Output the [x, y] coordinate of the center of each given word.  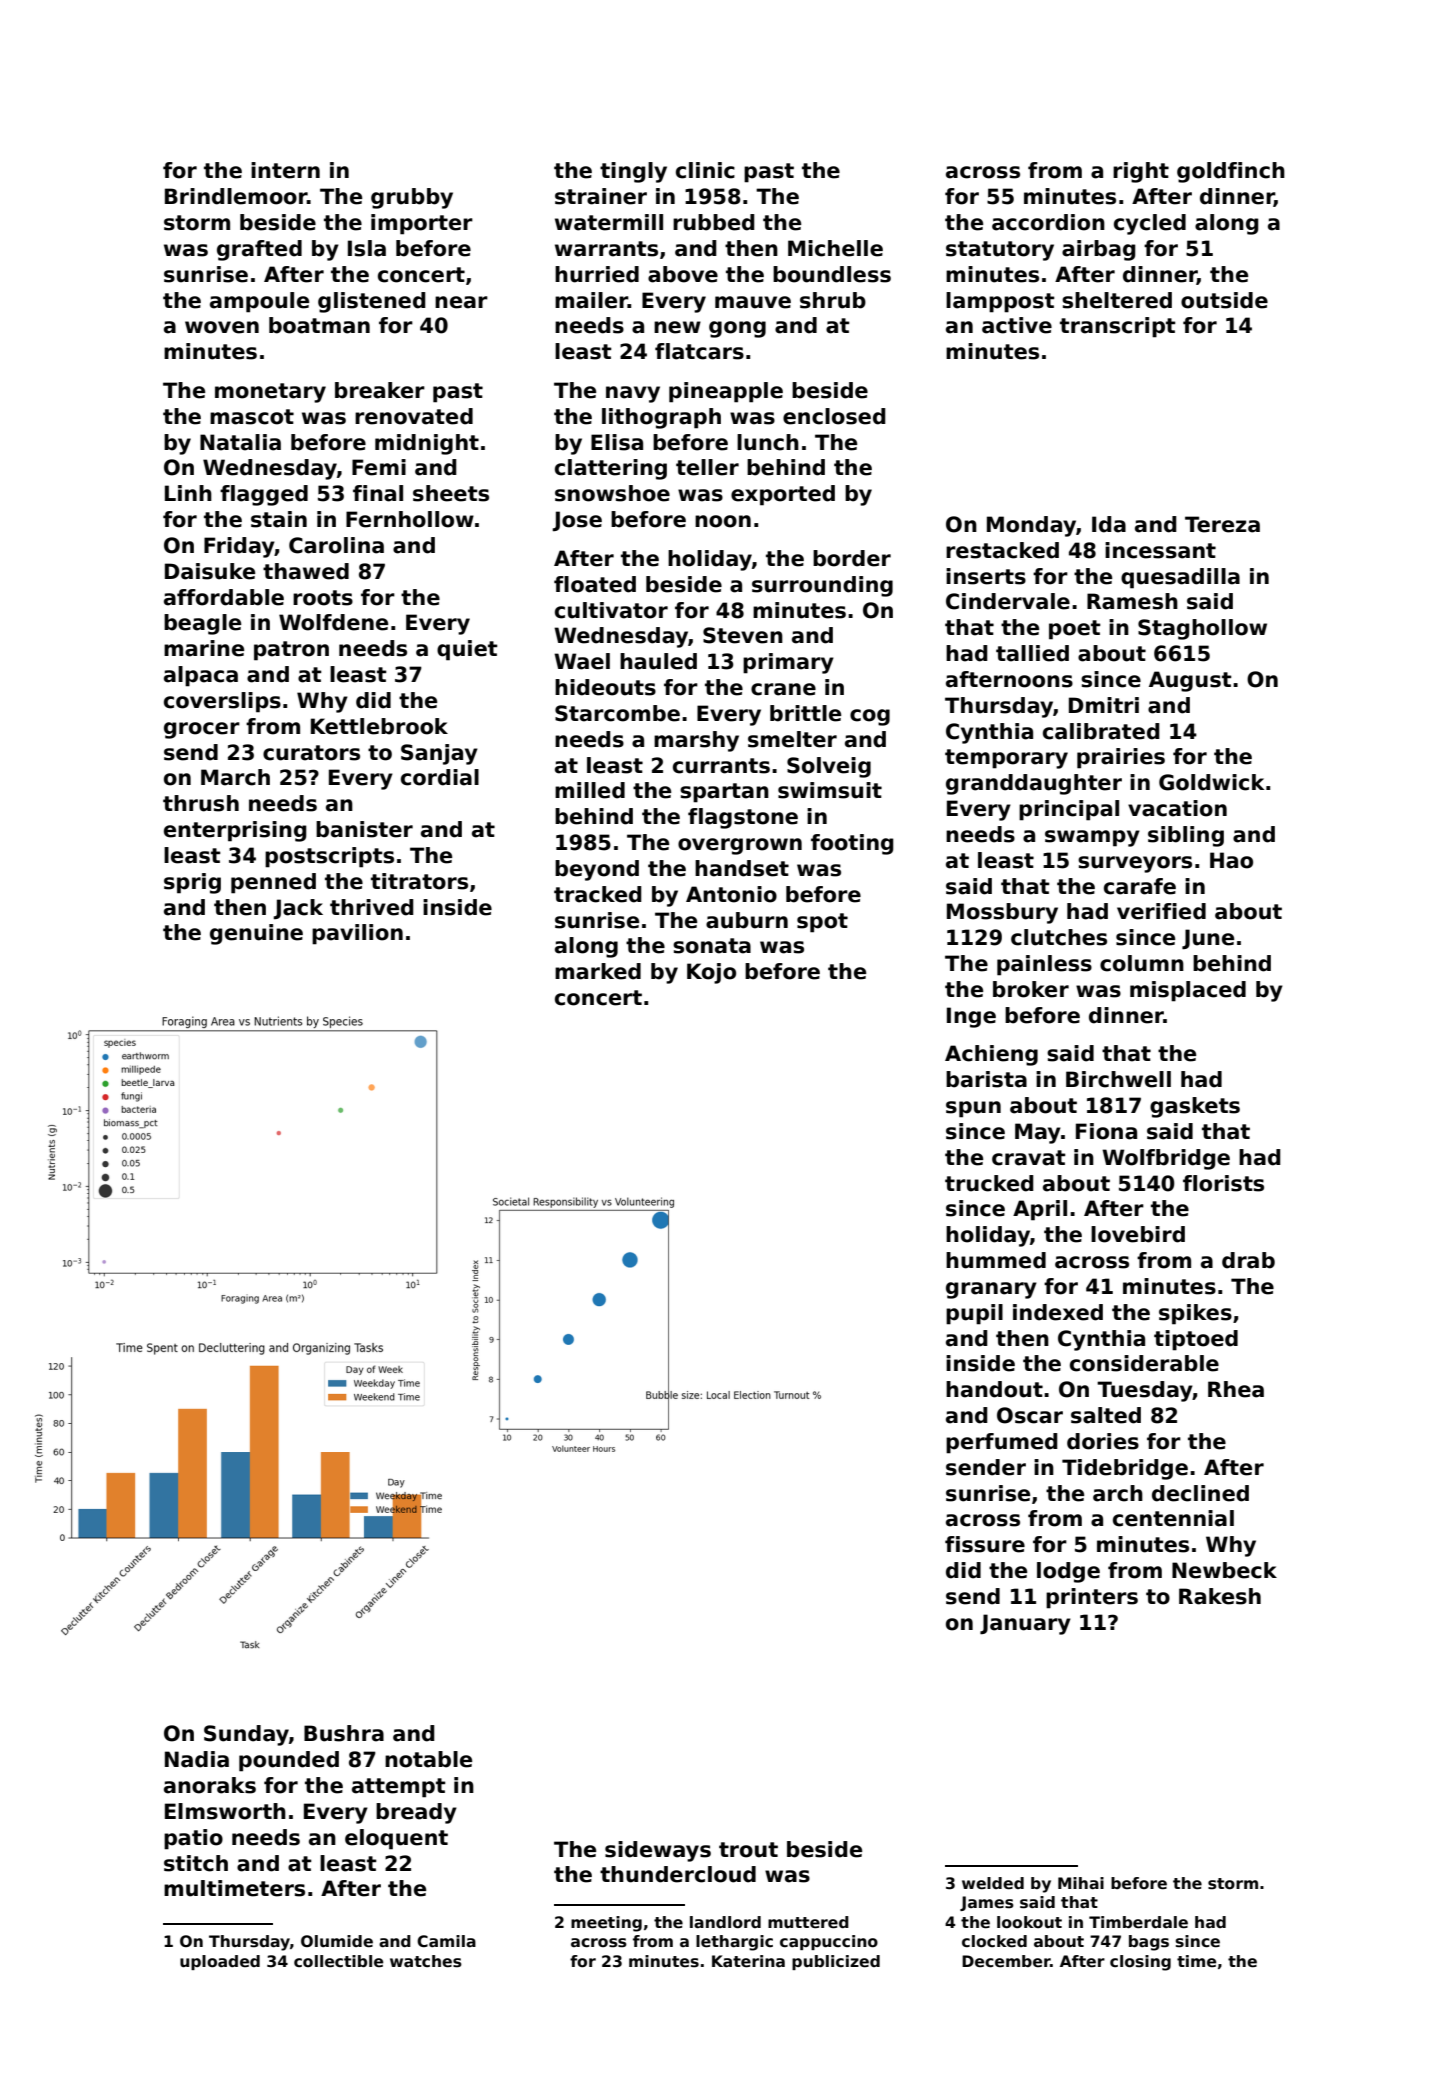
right [1141, 172]
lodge [1068, 1572]
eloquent [396, 1839]
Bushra [344, 1733]
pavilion [357, 934]
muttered [808, 1922]
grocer [202, 730]
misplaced [1188, 991]
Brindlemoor [236, 196]
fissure [985, 1544]
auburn [747, 920]
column [1142, 963]
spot [822, 923]
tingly [633, 172]
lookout [1029, 1922]
